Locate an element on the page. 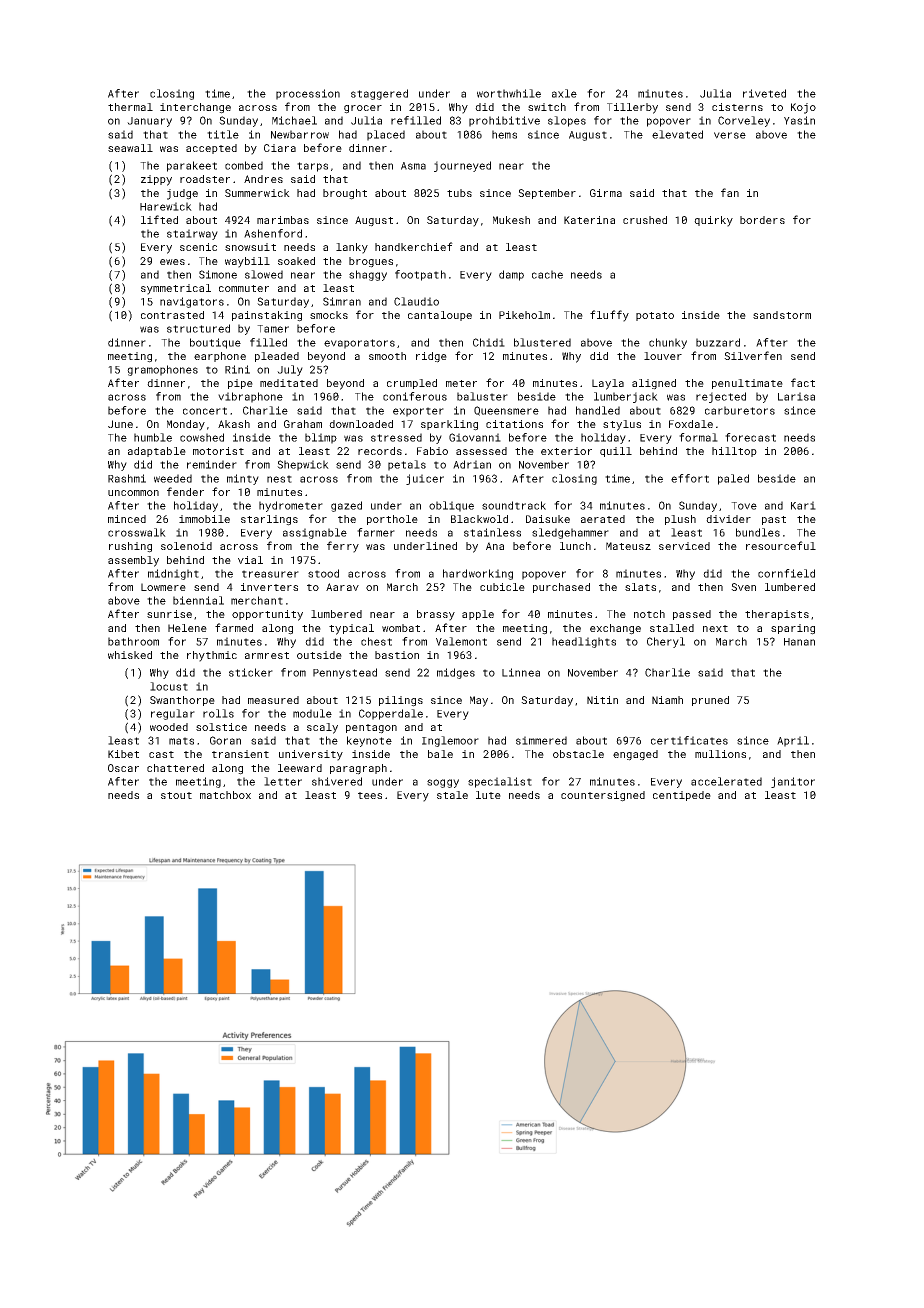  handkerchief is located at coordinates (414, 246).
